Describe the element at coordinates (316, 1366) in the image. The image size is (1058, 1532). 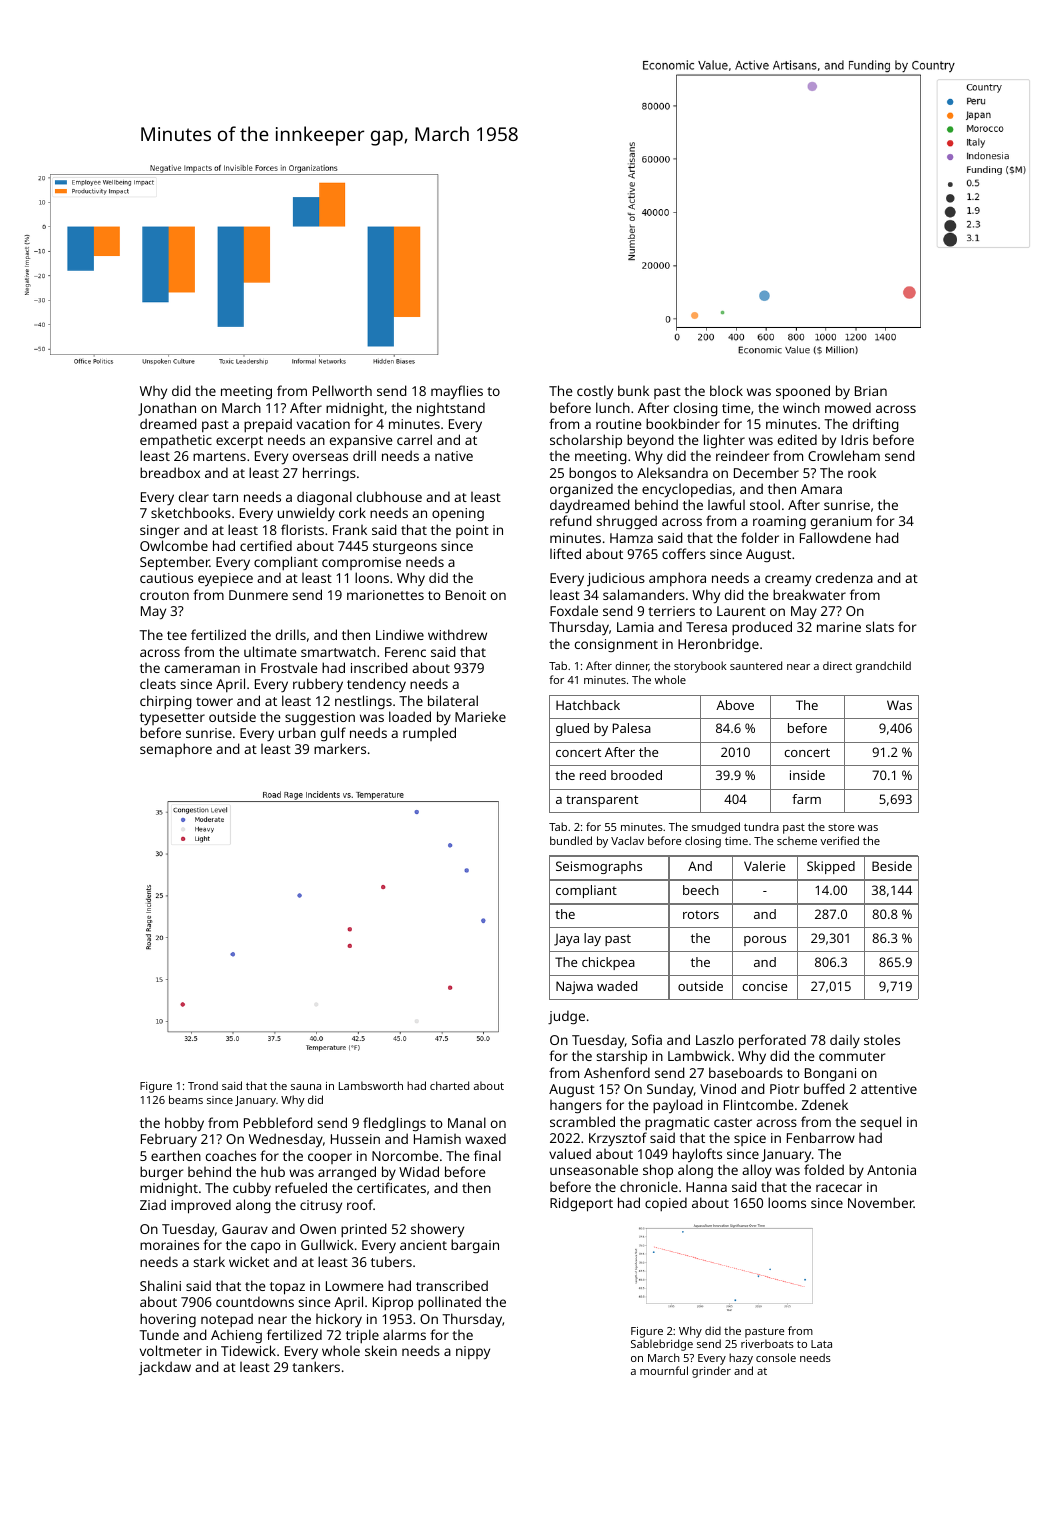
I see `tankers` at that location.
